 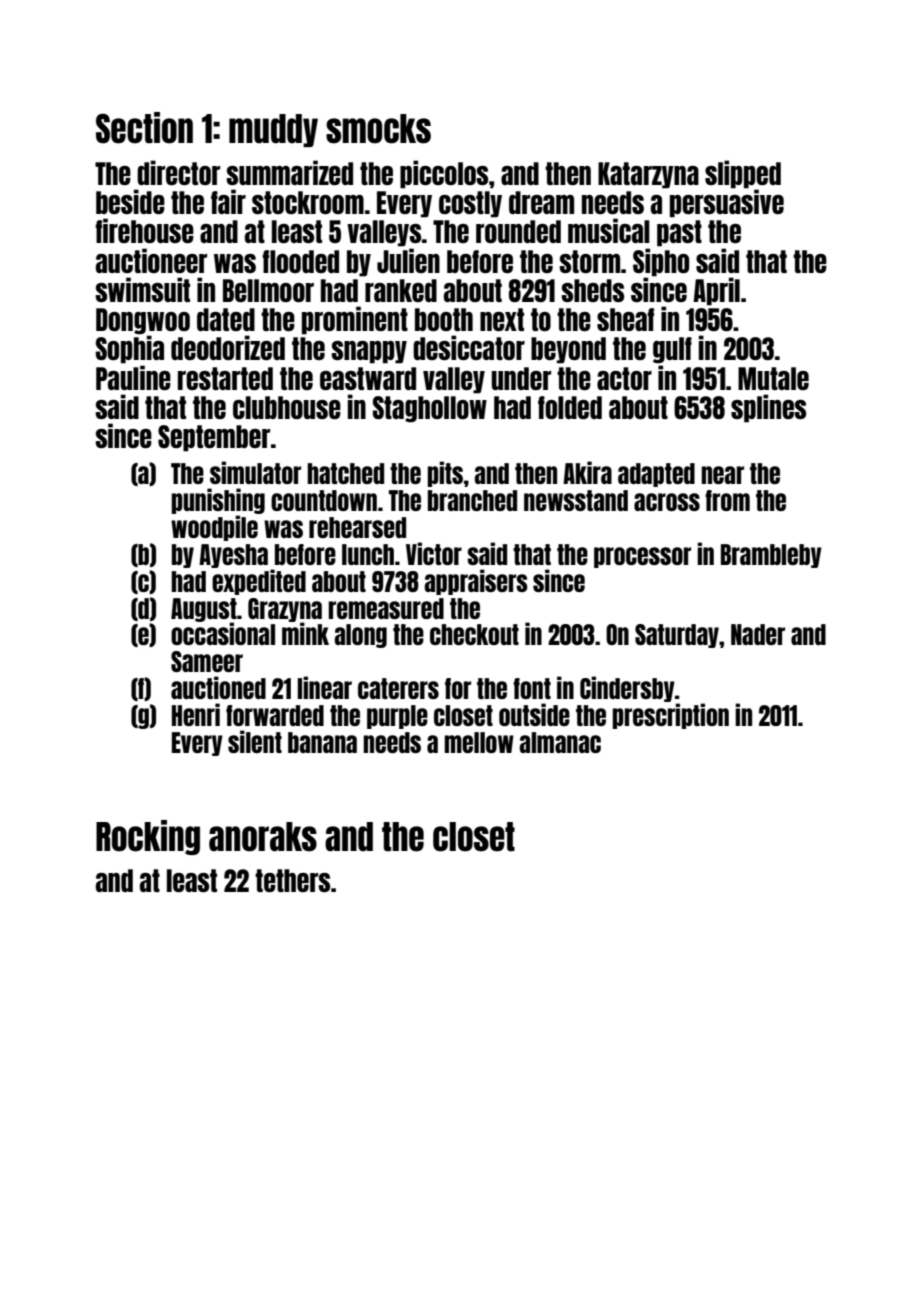 What do you see at coordinates (397, 717) in the image?
I see `purple` at bounding box center [397, 717].
